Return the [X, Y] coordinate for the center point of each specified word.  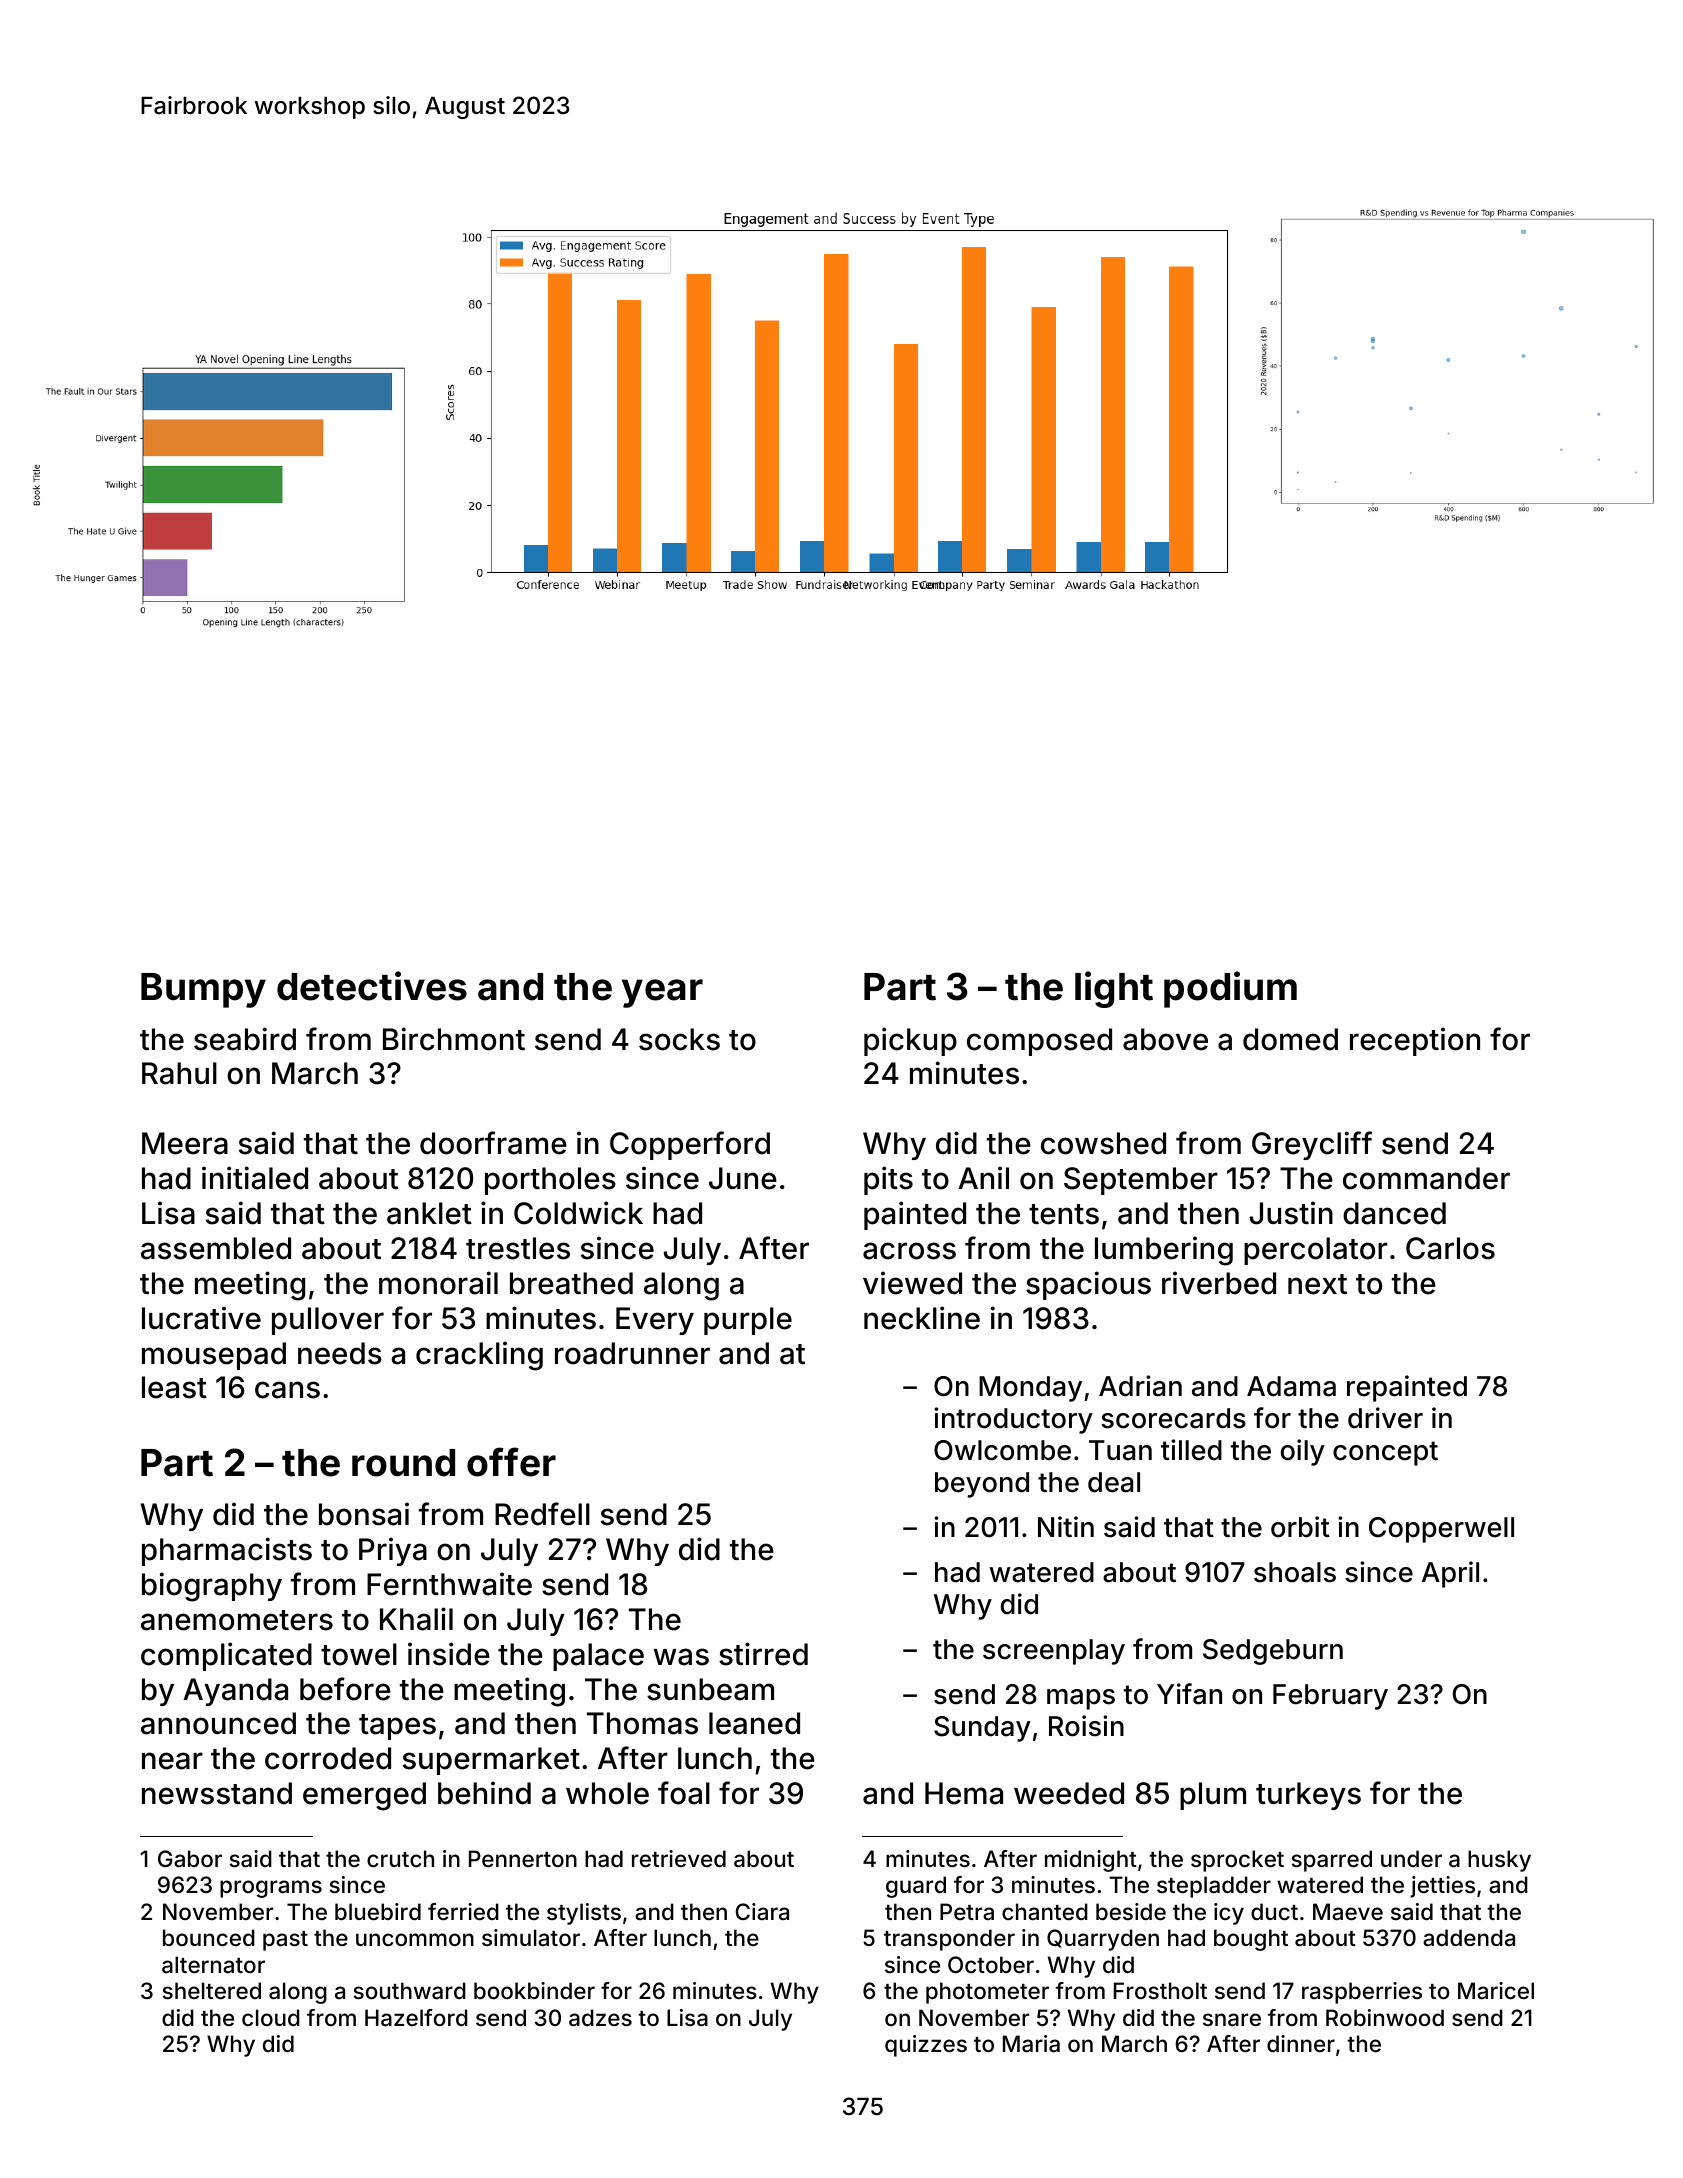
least [174, 1387]
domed [1290, 1039]
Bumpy [203, 990]
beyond [982, 1485]
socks [679, 1039]
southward [410, 1991]
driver [1385, 1418]
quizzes [926, 2046]
